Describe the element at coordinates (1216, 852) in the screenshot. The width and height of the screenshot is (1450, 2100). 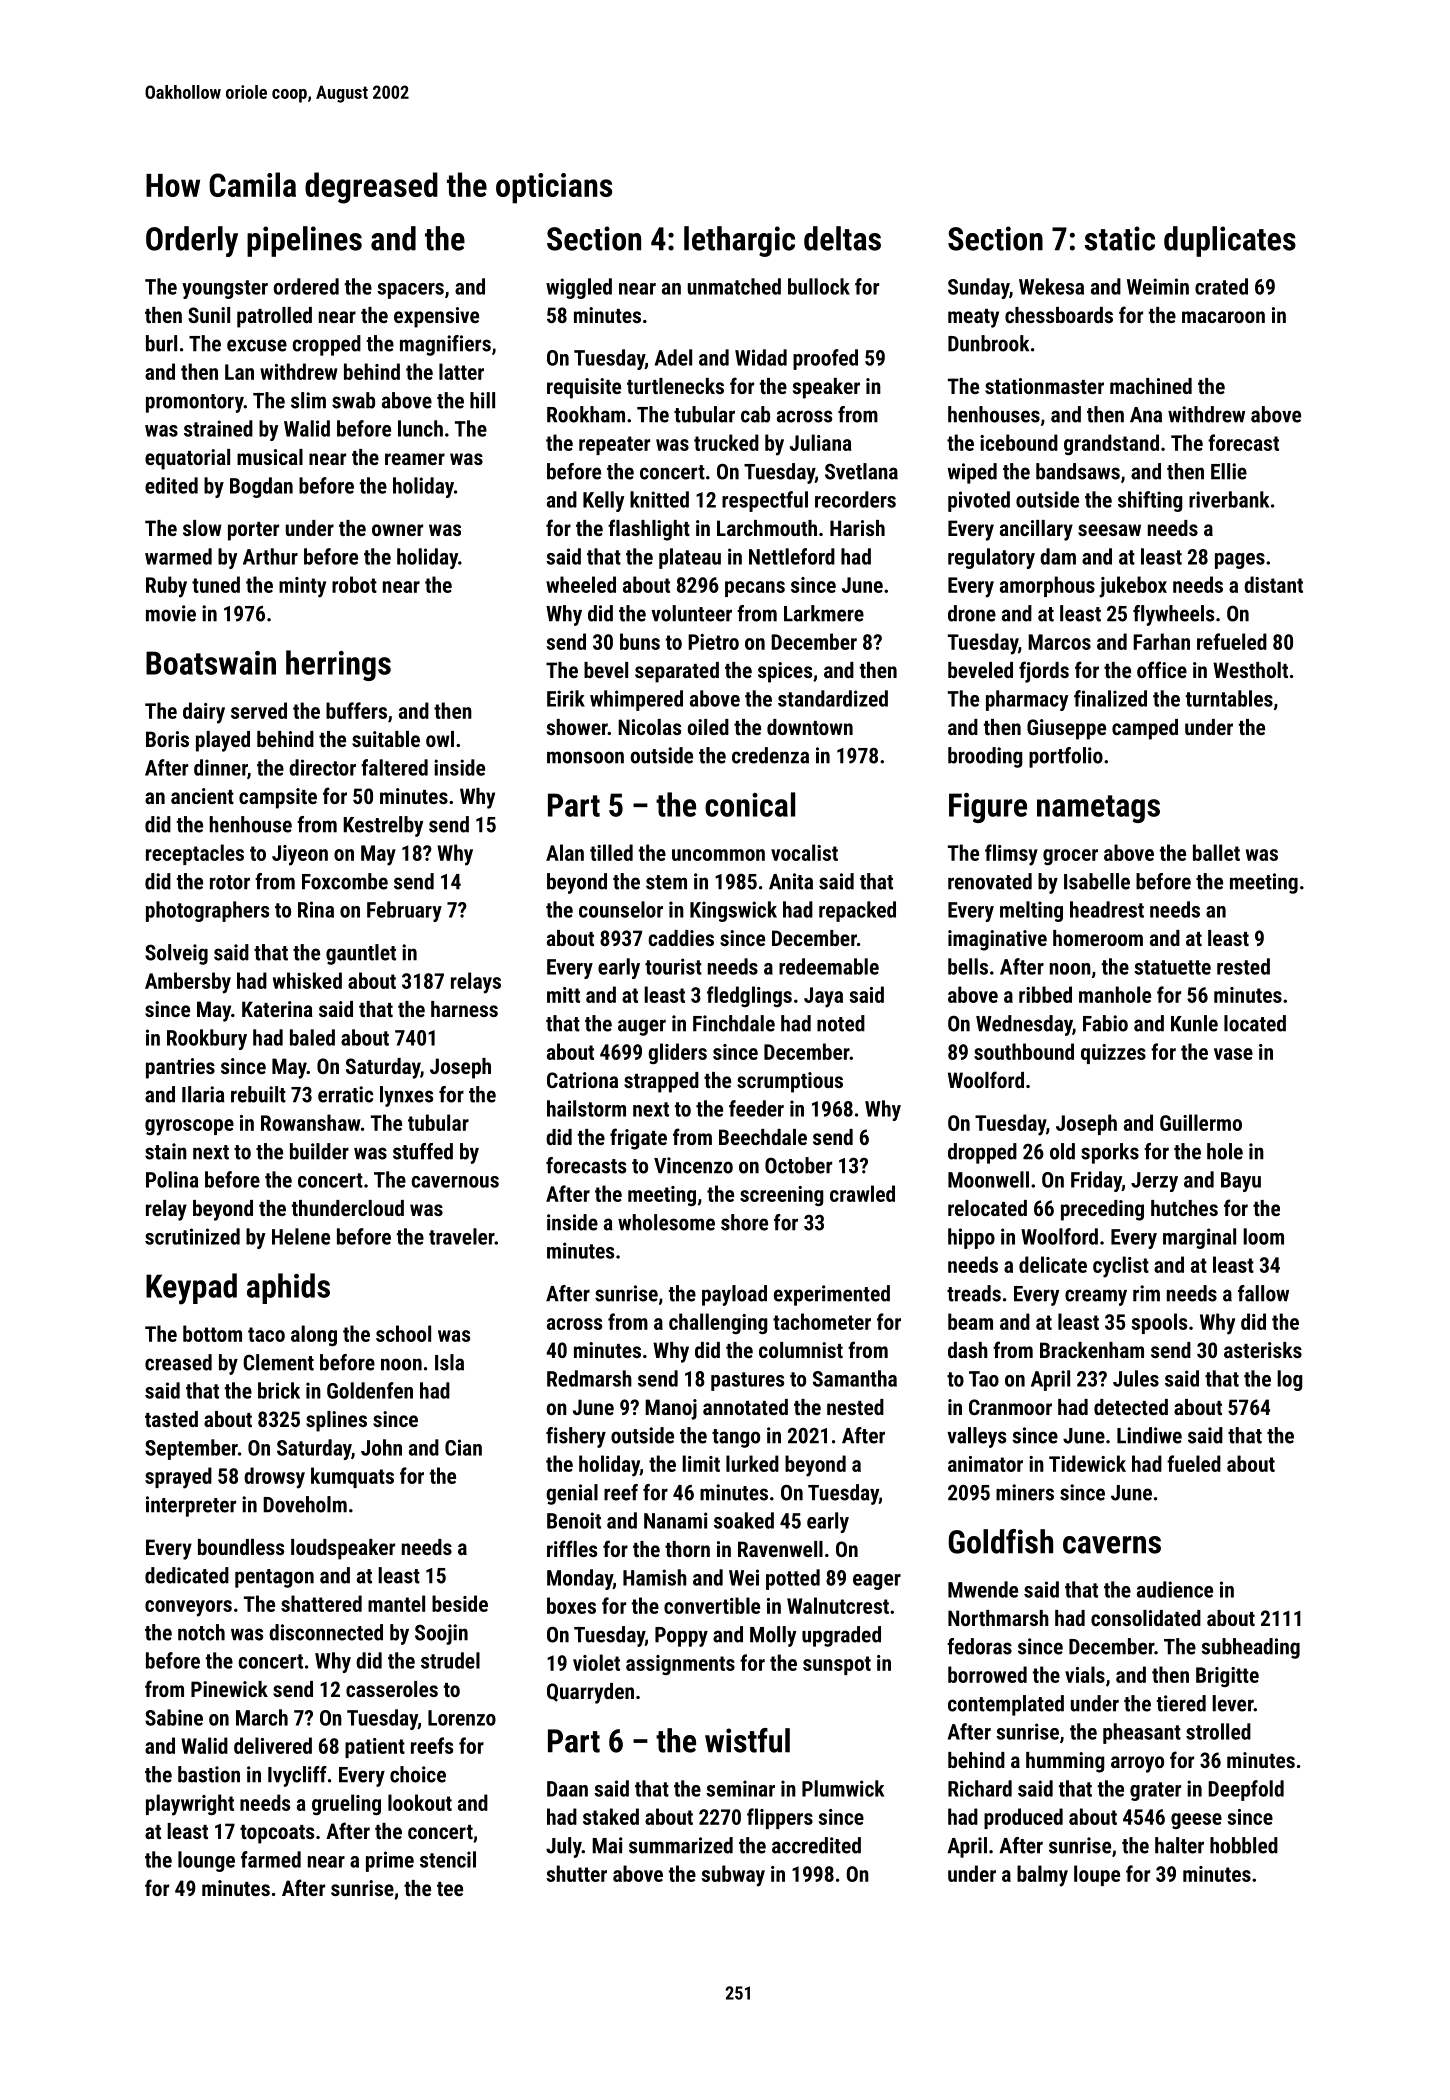
I see `ballet` at that location.
